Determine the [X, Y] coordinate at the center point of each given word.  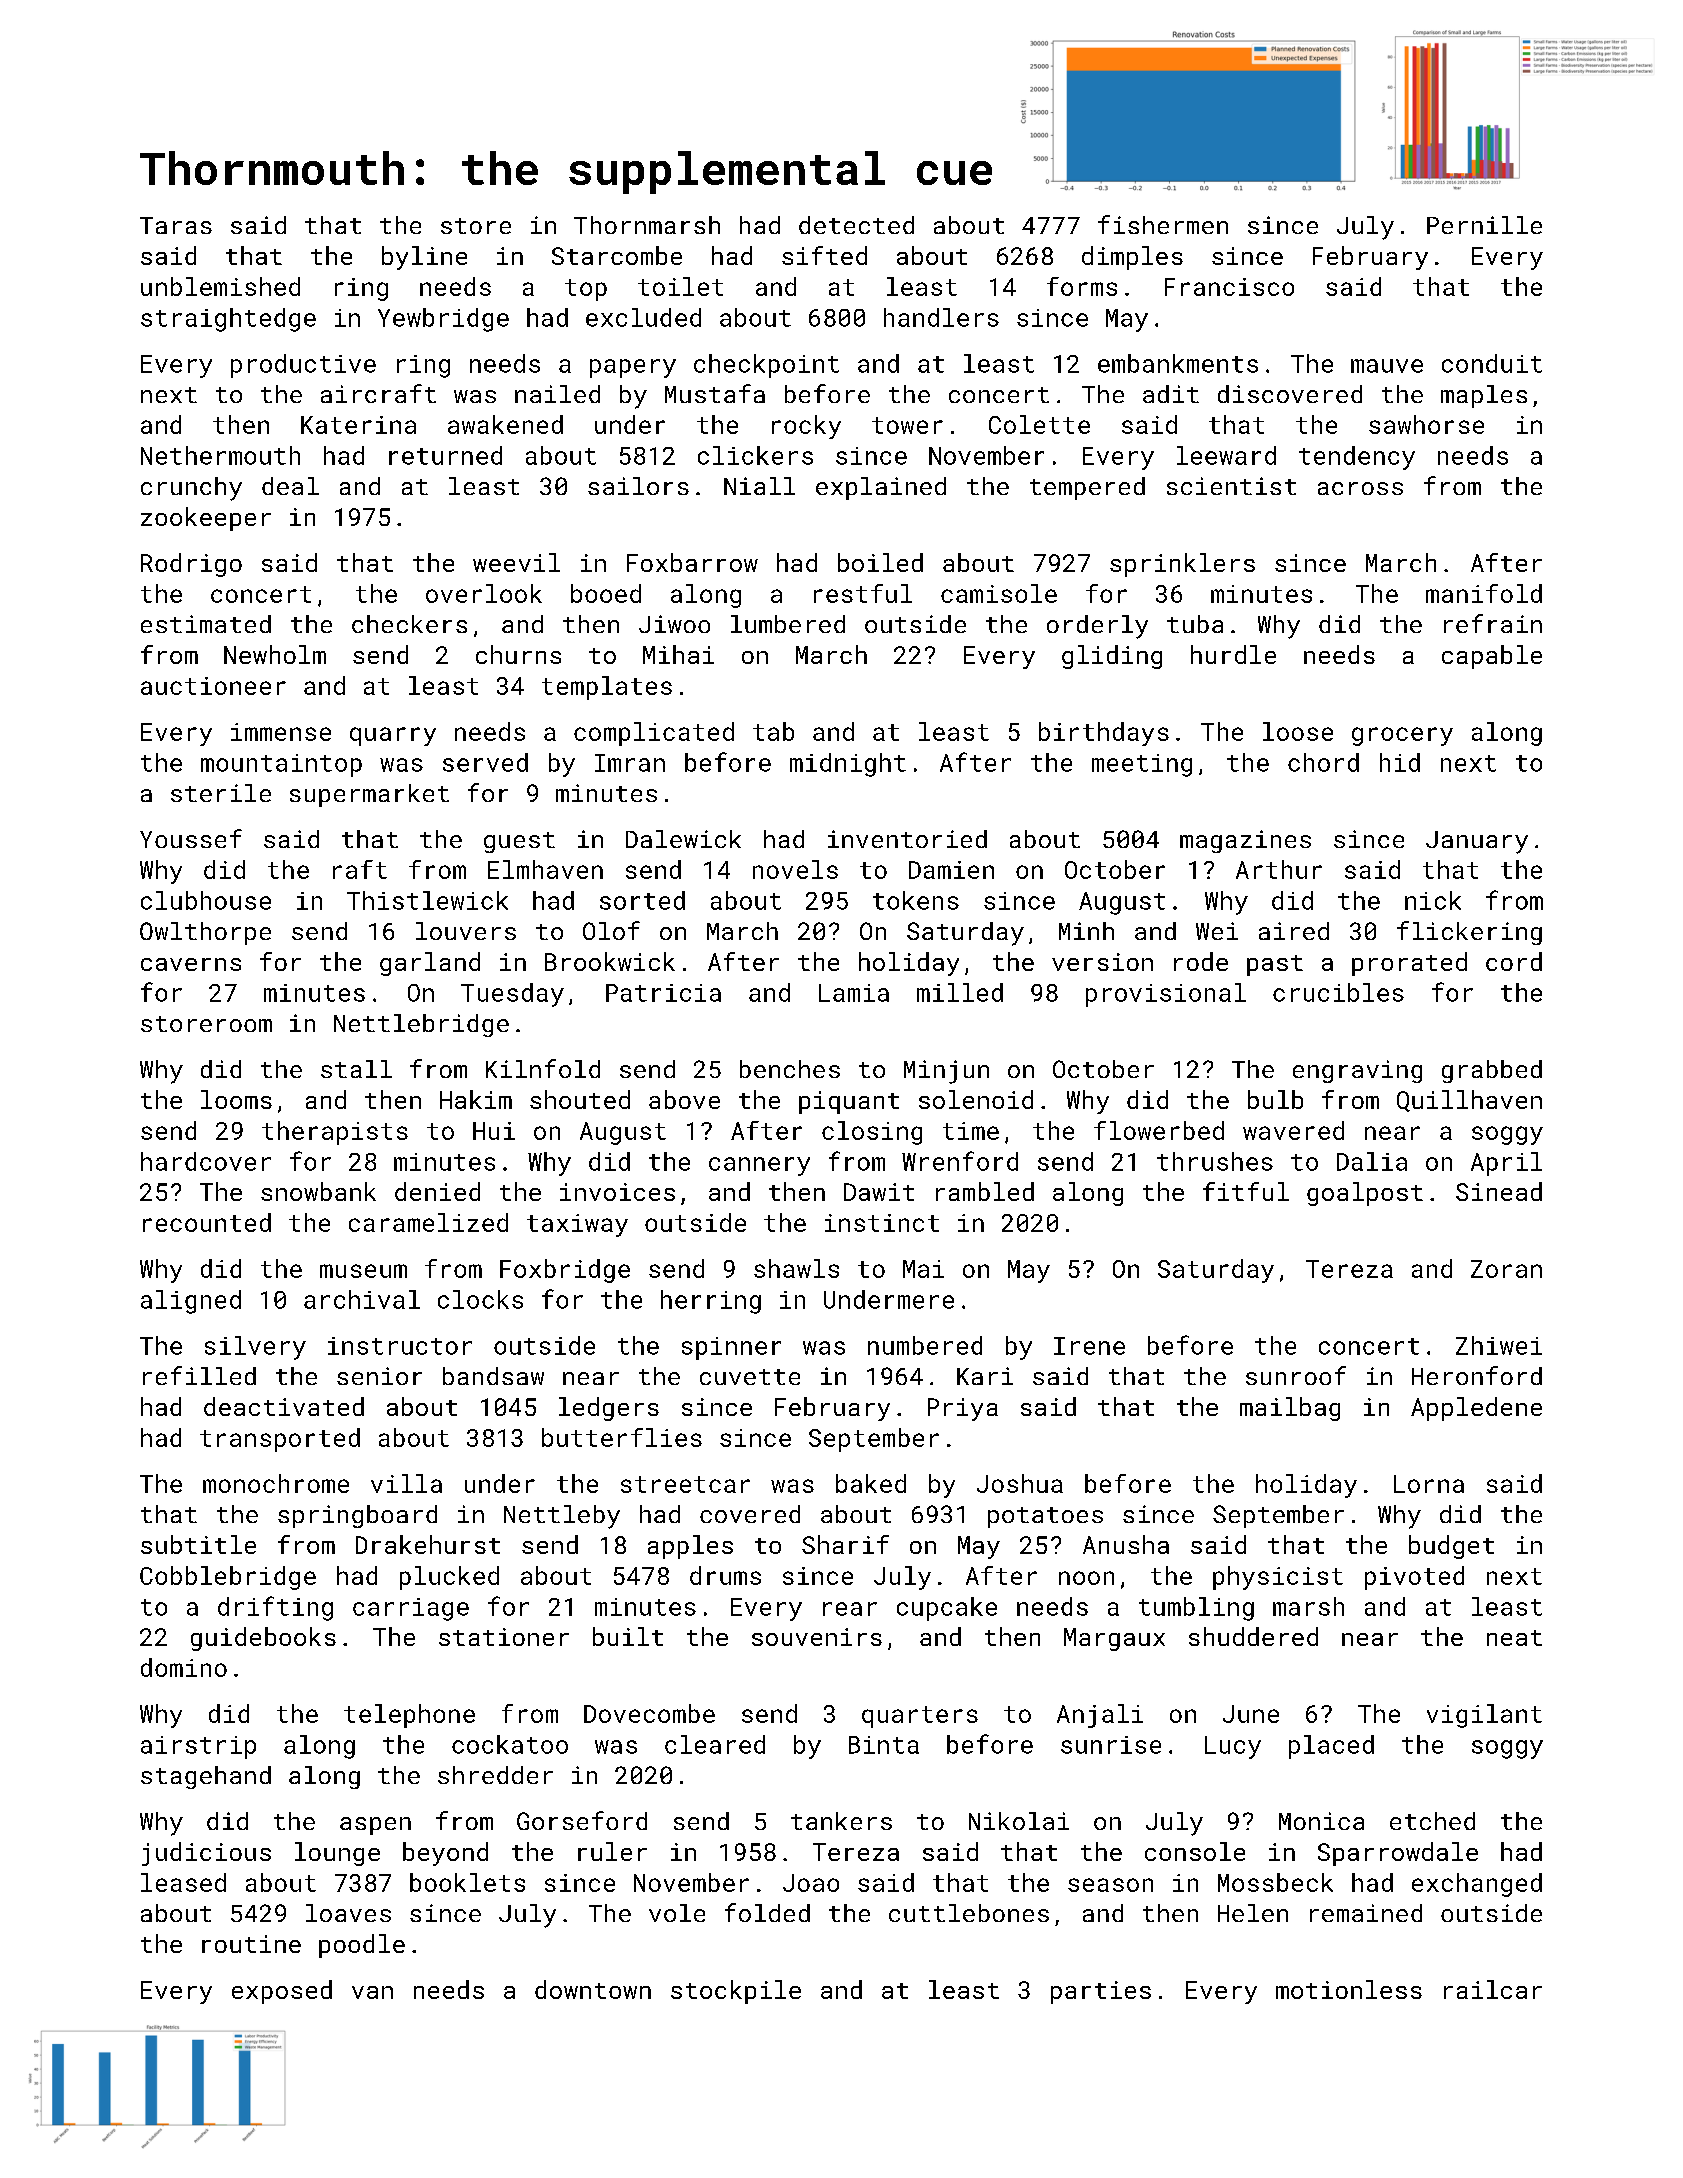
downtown [593, 1989]
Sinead [1499, 1191]
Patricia [663, 993]
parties [1101, 1992]
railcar [1493, 1989]
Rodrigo [191, 565]
